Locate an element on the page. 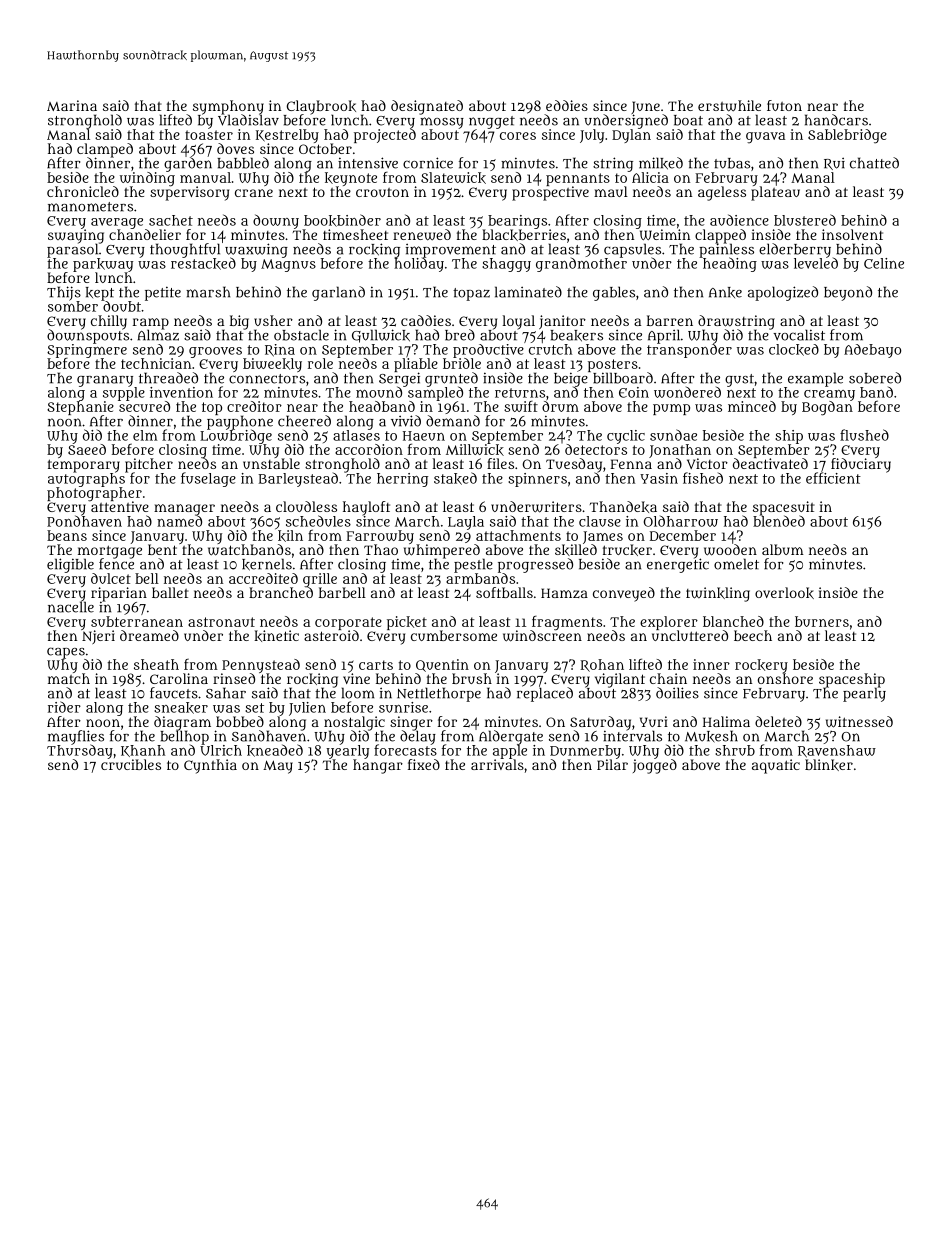 The image size is (952, 1233). nacelle is located at coordinates (71, 607).
